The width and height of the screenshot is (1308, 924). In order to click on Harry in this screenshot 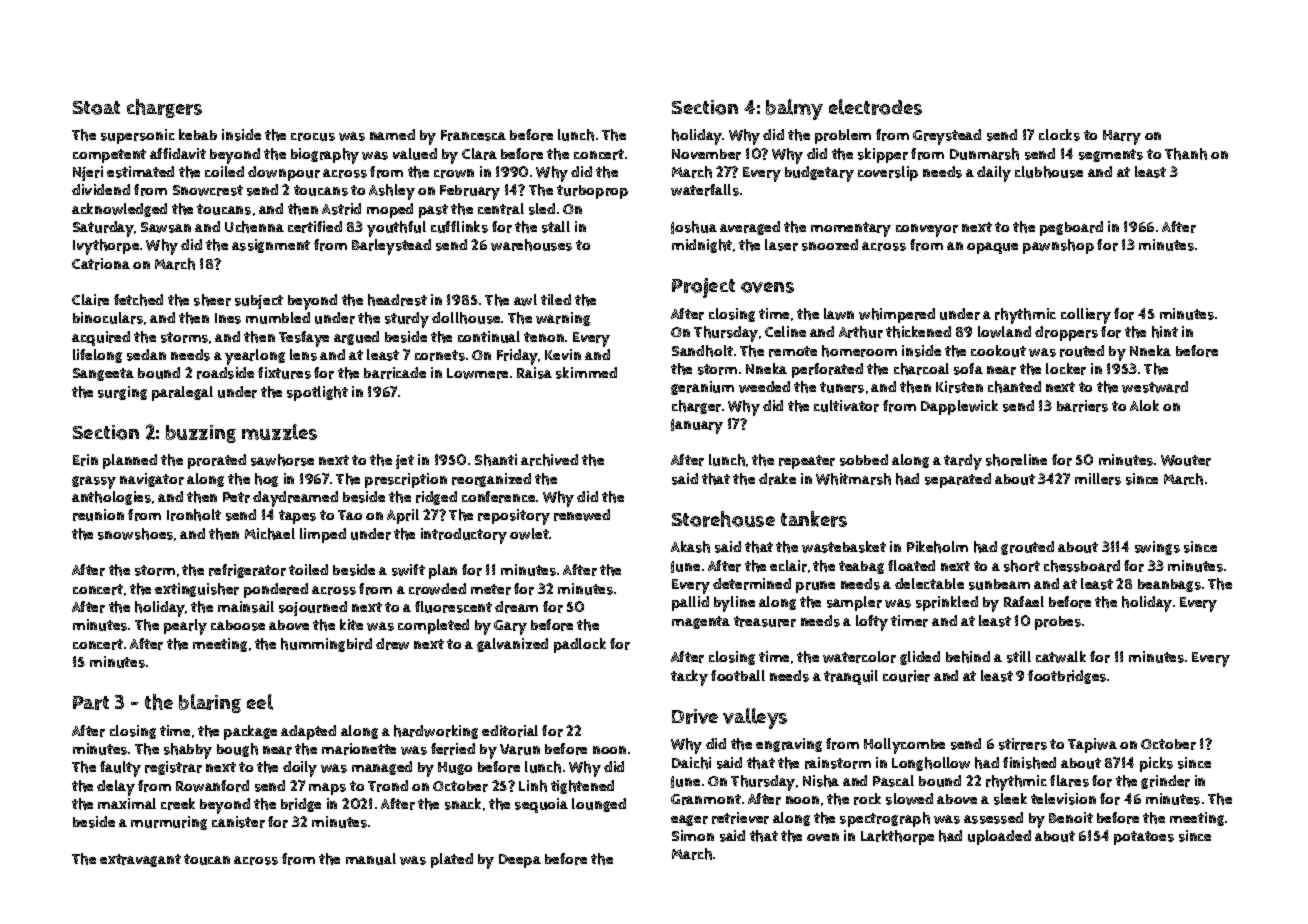, I will do `click(1122, 137)`.
